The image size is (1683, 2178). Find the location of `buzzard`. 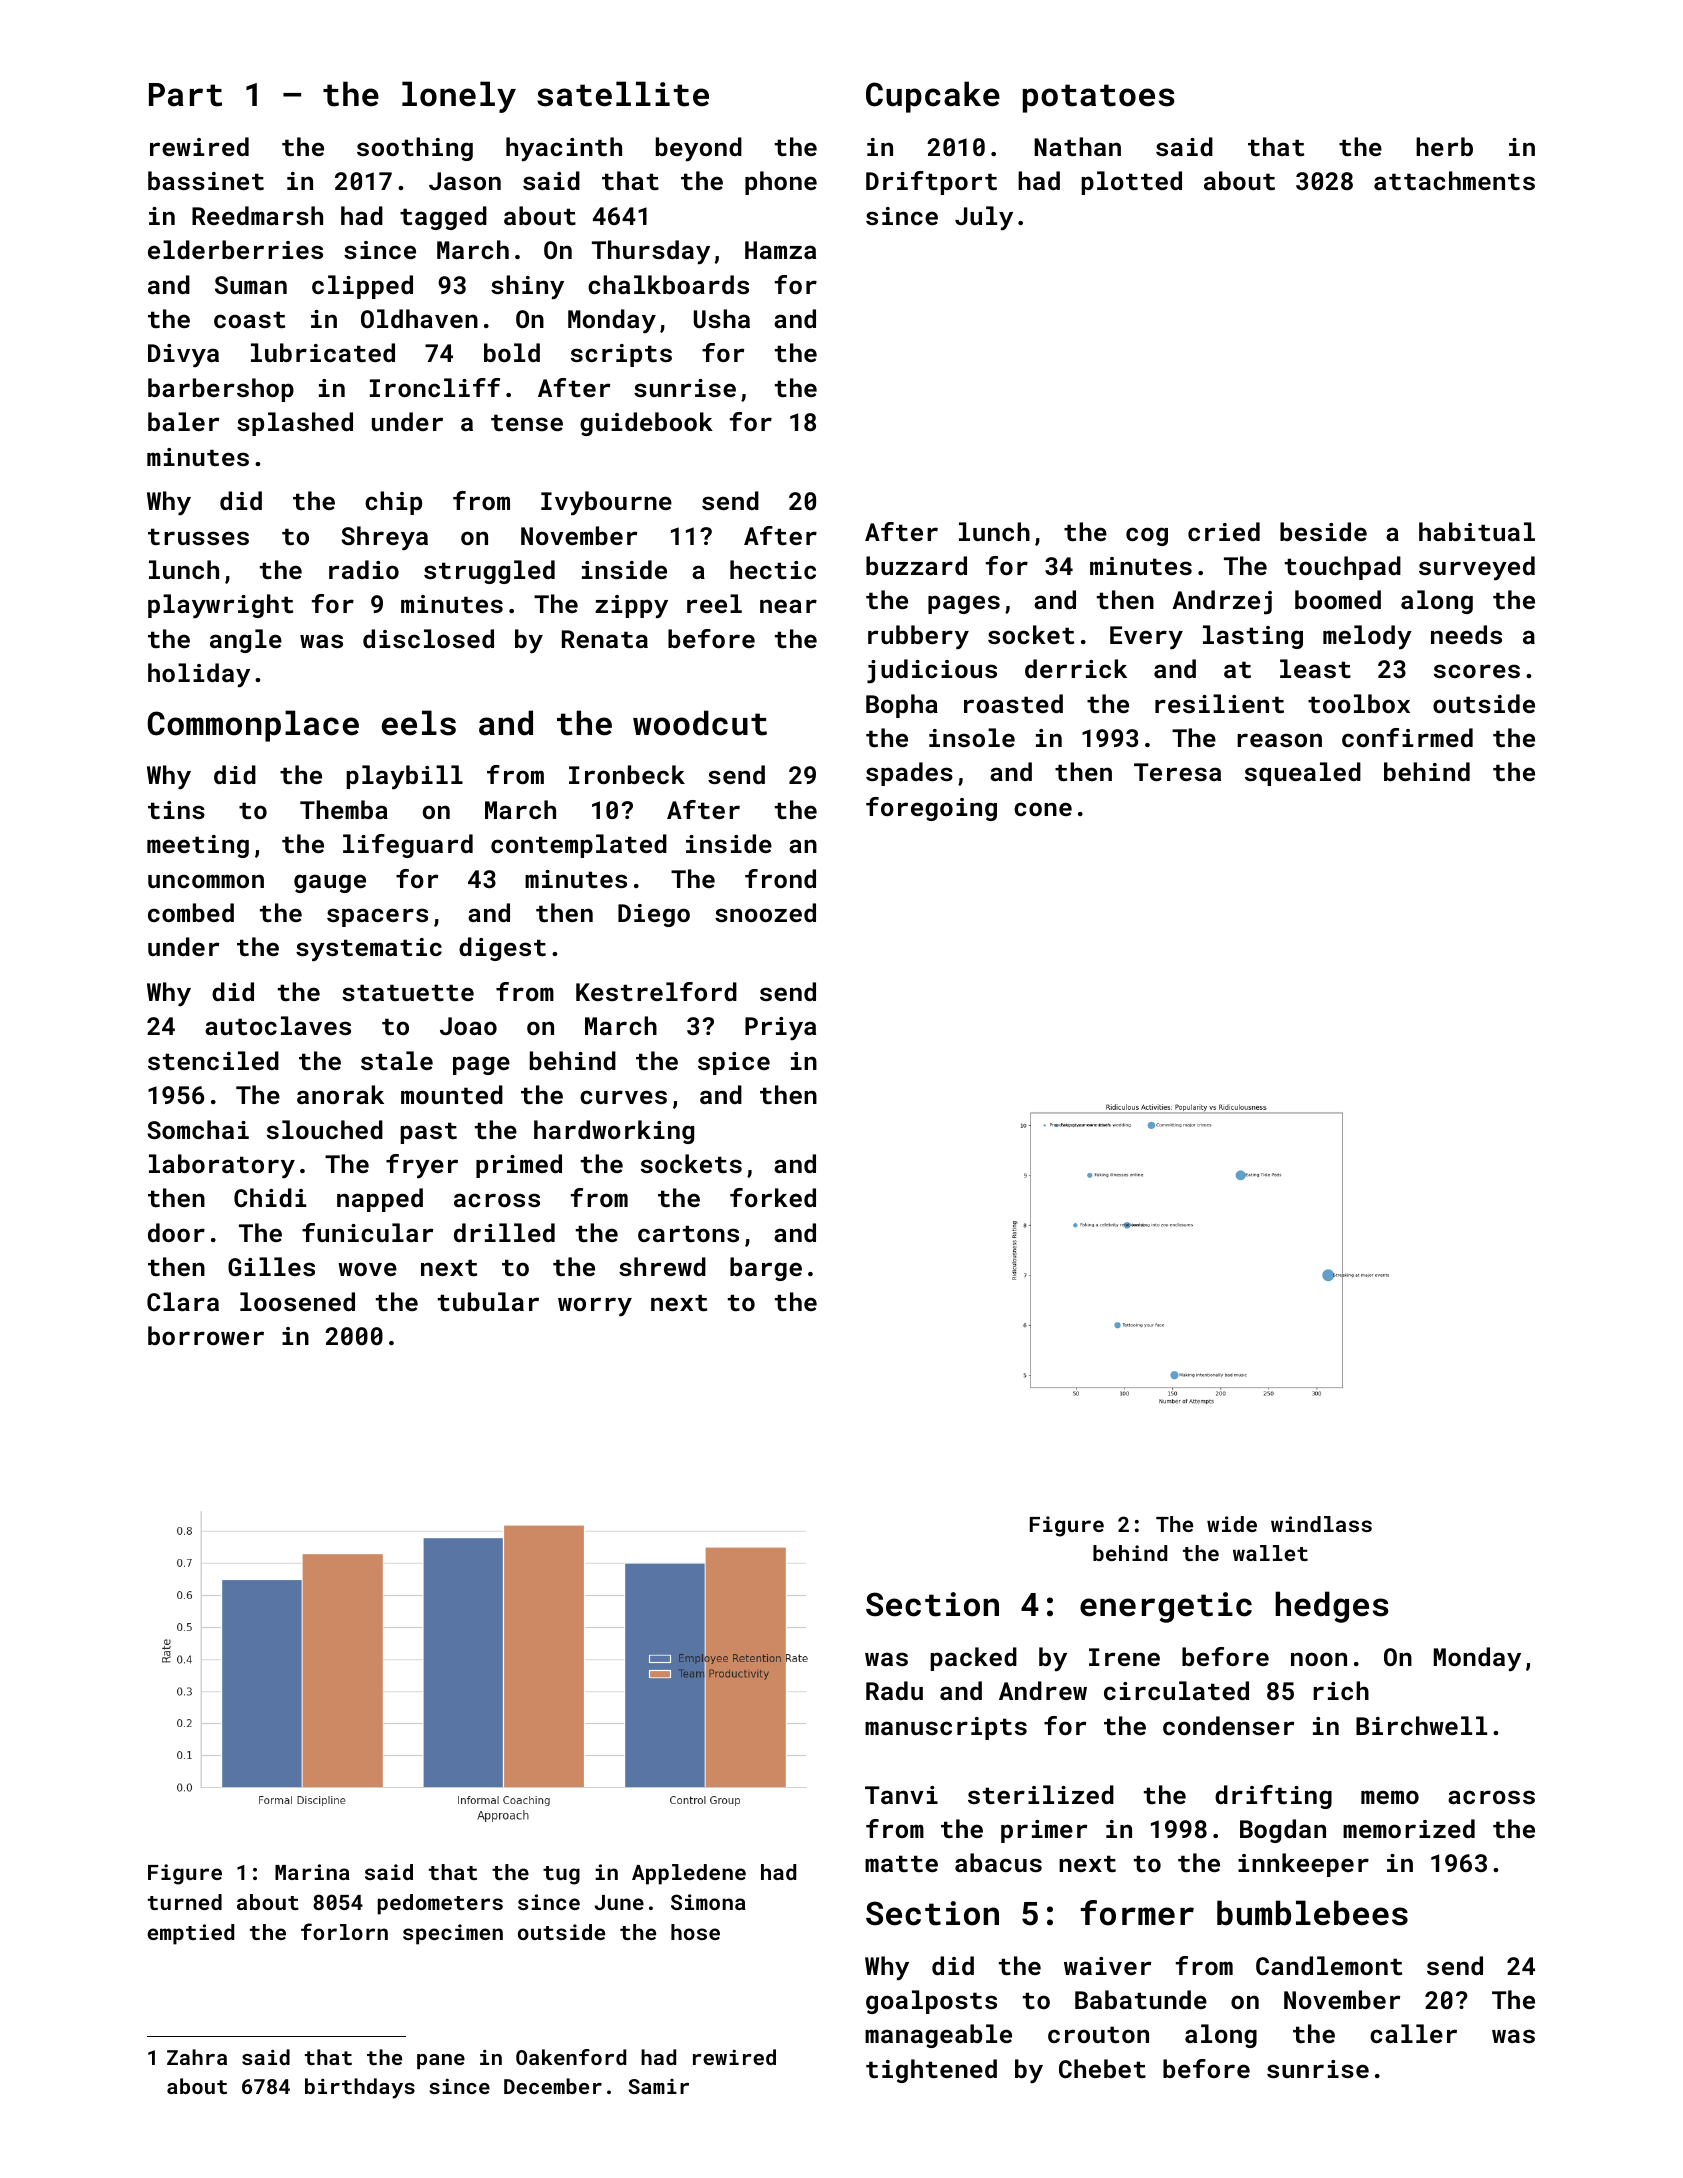

buzzard is located at coordinates (916, 565).
